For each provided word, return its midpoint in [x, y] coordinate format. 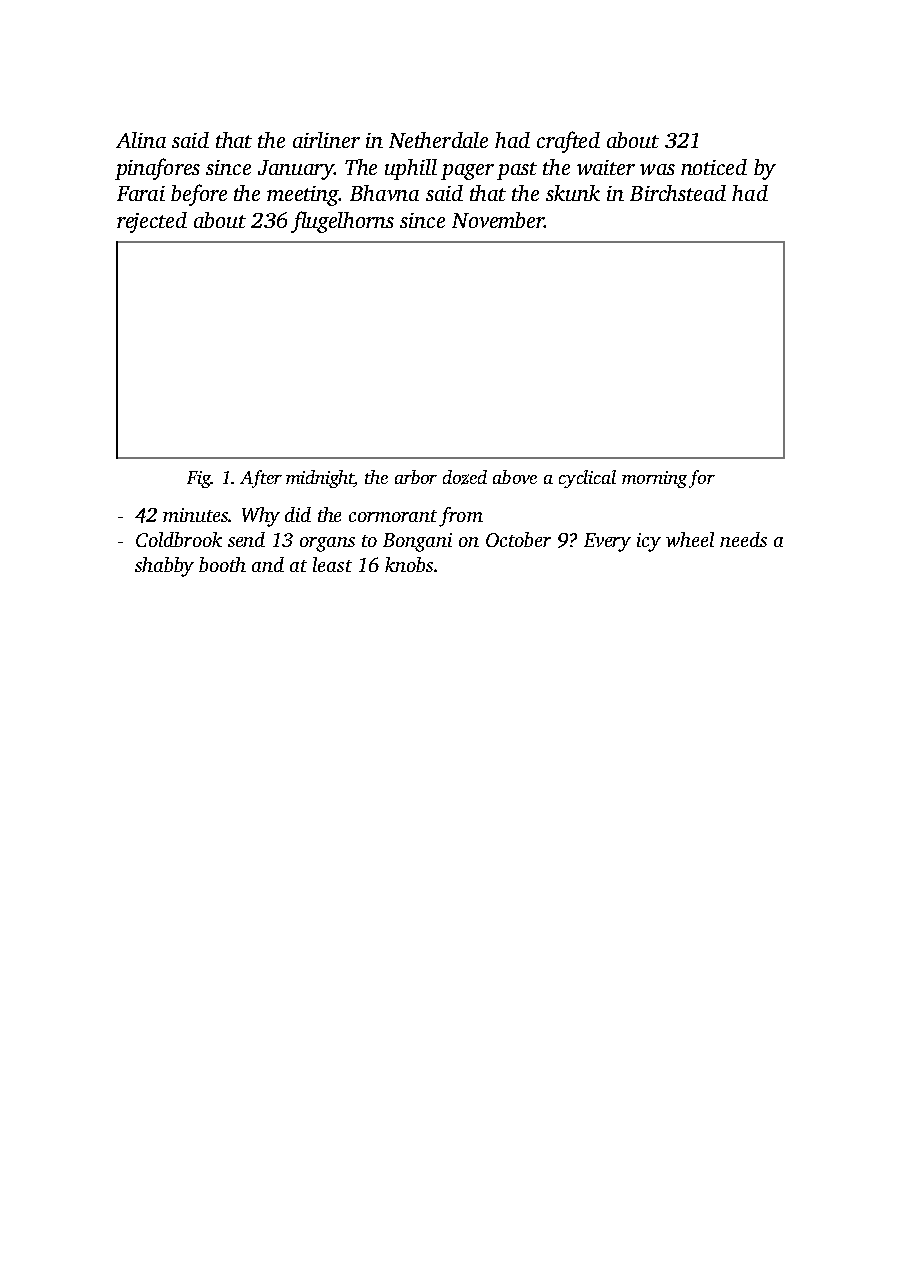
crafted [568, 142]
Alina [141, 140]
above [515, 477]
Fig [199, 479]
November [498, 220]
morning [654, 479]
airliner [326, 140]
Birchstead [678, 193]
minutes [195, 515]
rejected [152, 222]
